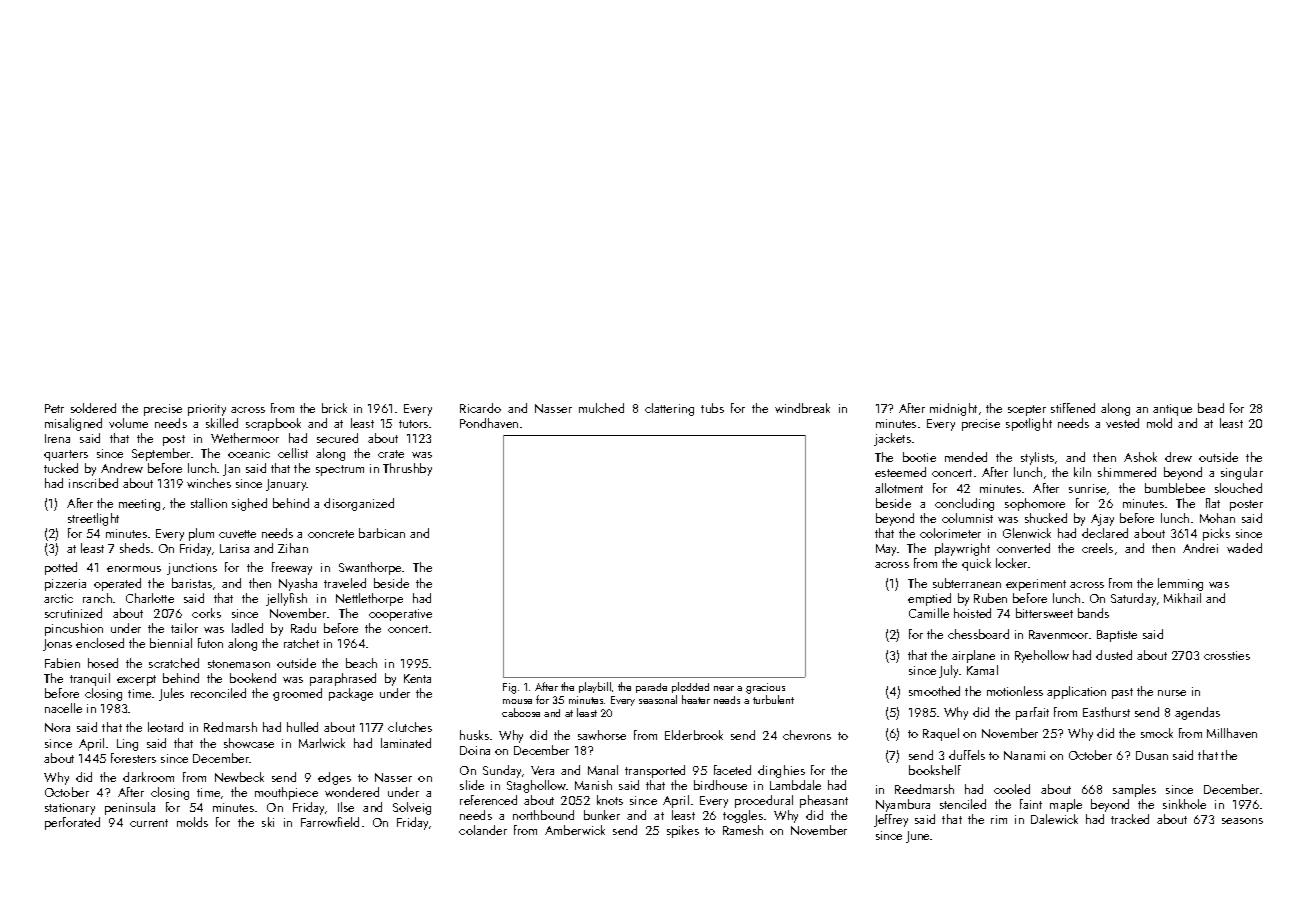 The image size is (1308, 924). What do you see at coordinates (743, 816) in the screenshot?
I see `toggles` at bounding box center [743, 816].
